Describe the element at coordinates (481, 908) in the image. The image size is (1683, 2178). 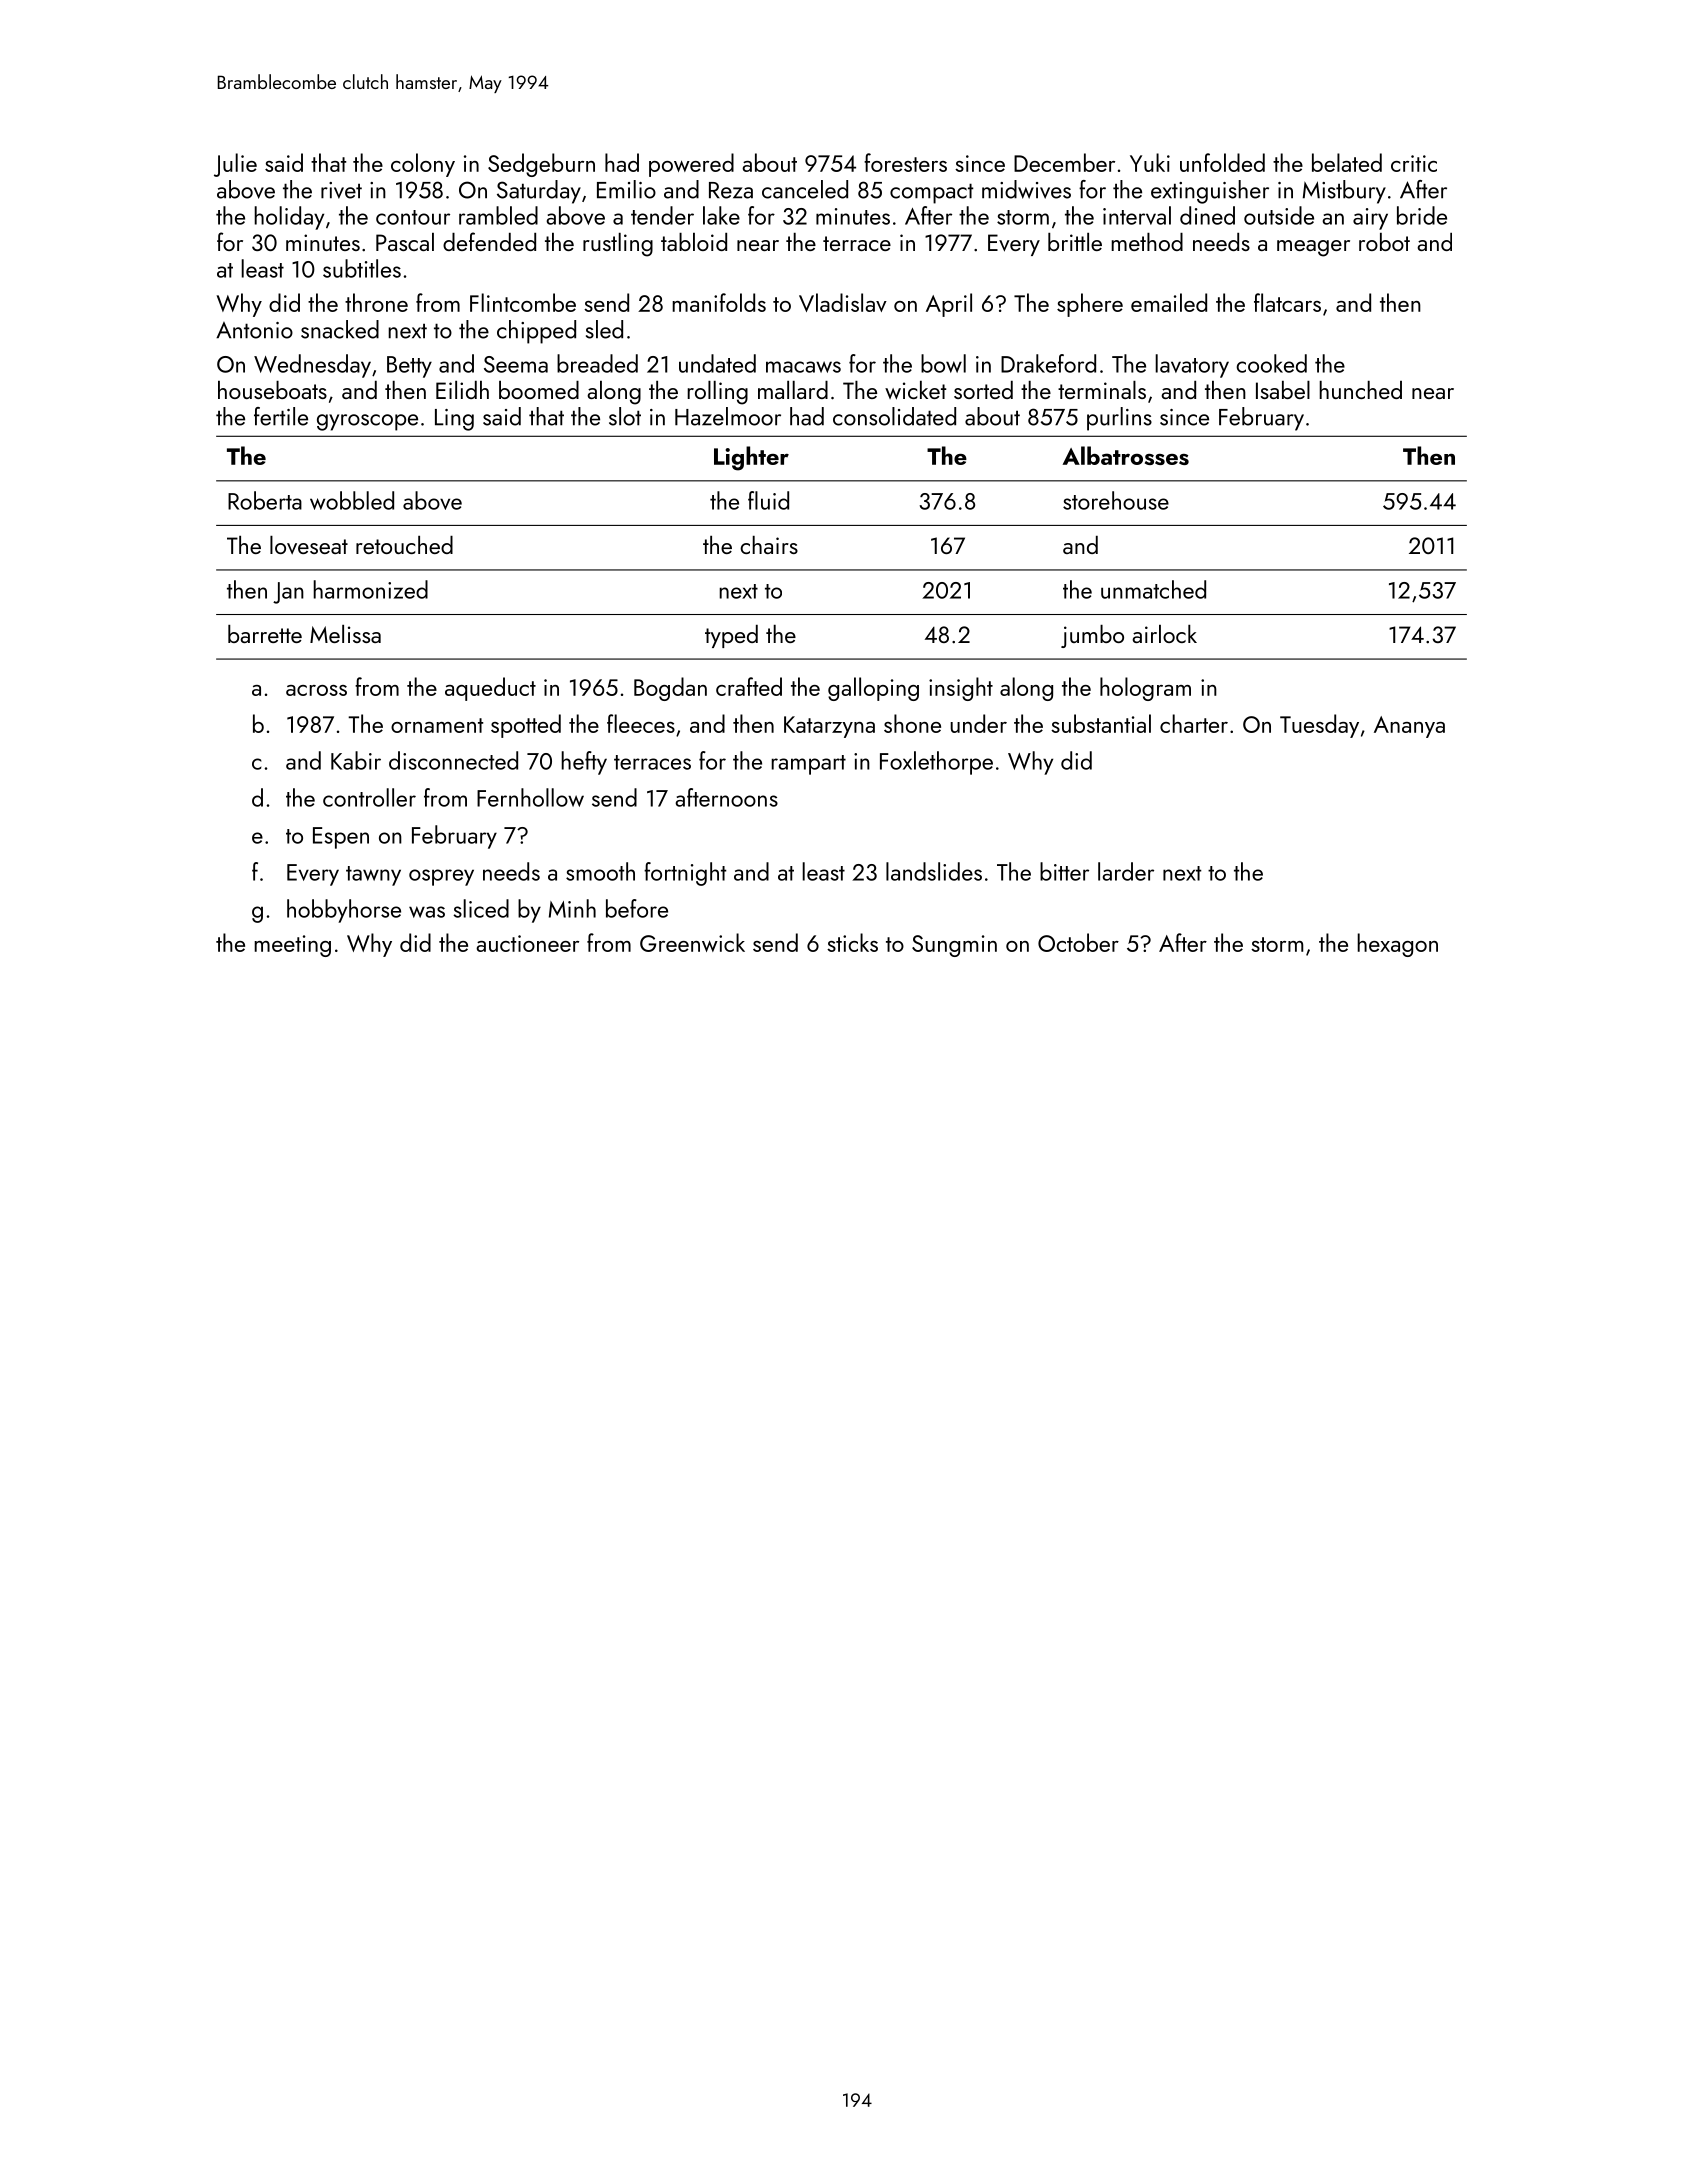
I see `sliced` at that location.
